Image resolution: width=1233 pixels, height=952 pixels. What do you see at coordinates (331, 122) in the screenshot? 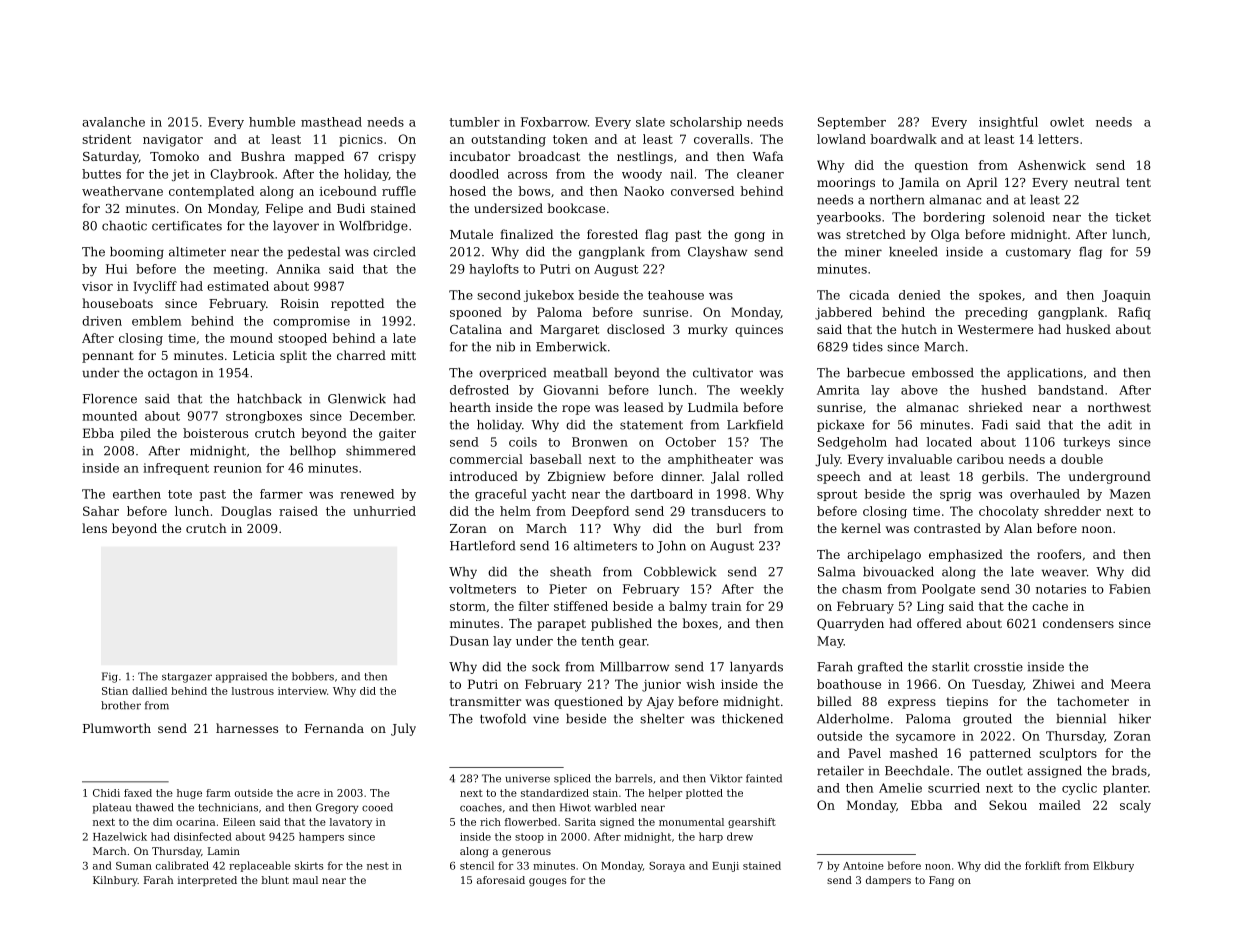
I see `masthead` at bounding box center [331, 122].
